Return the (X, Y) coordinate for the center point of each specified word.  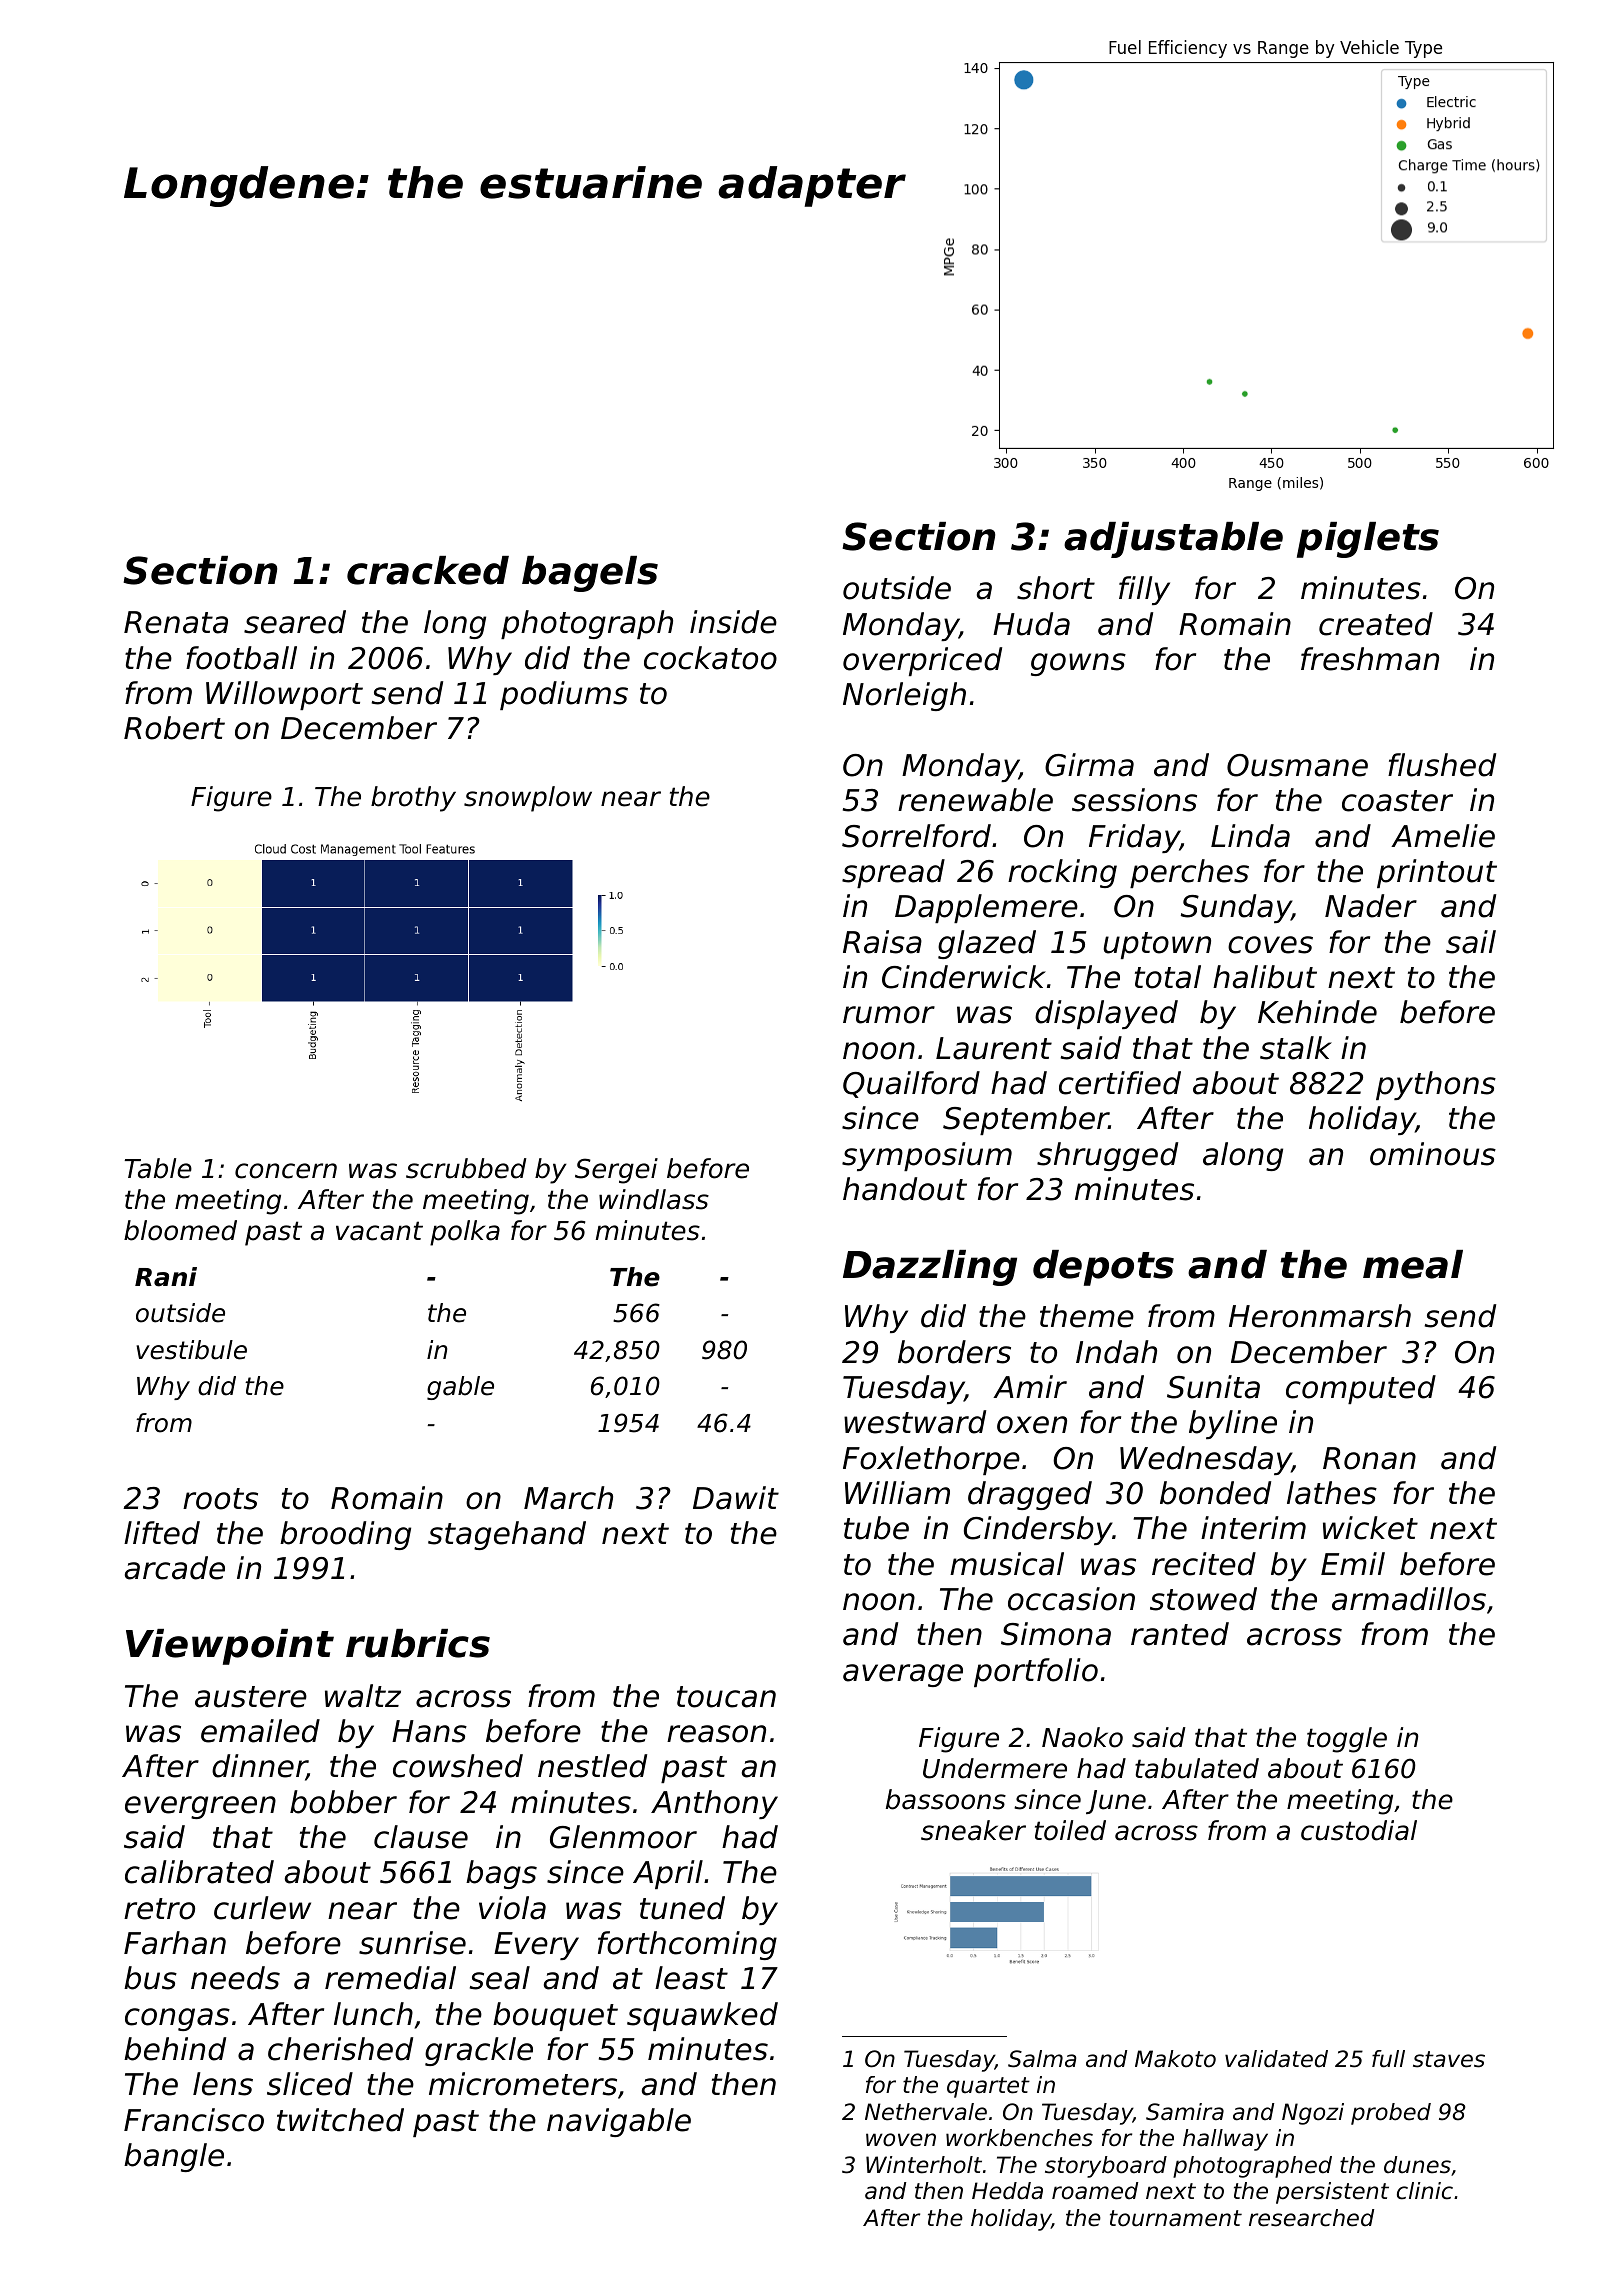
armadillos (1409, 1599)
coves (1270, 945)
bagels (590, 574)
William (897, 1493)
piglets (1368, 540)
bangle (174, 2157)
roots (220, 1499)
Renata (176, 622)
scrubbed (466, 1168)
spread (893, 873)
